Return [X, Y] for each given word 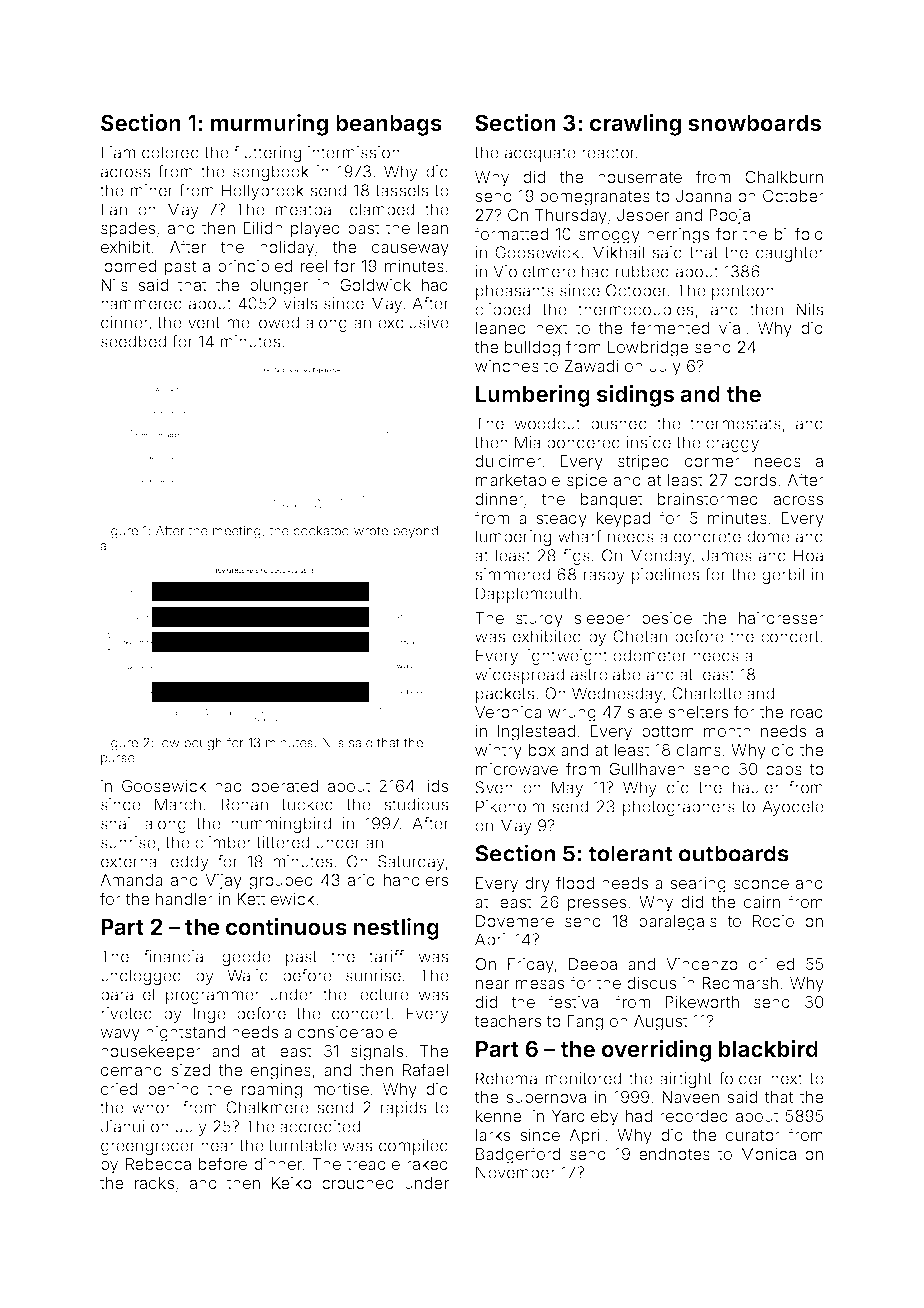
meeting [237, 532]
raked [427, 1164]
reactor [608, 153]
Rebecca [158, 1164]
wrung [572, 715]
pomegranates [595, 198]
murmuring [269, 125]
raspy [604, 577]
